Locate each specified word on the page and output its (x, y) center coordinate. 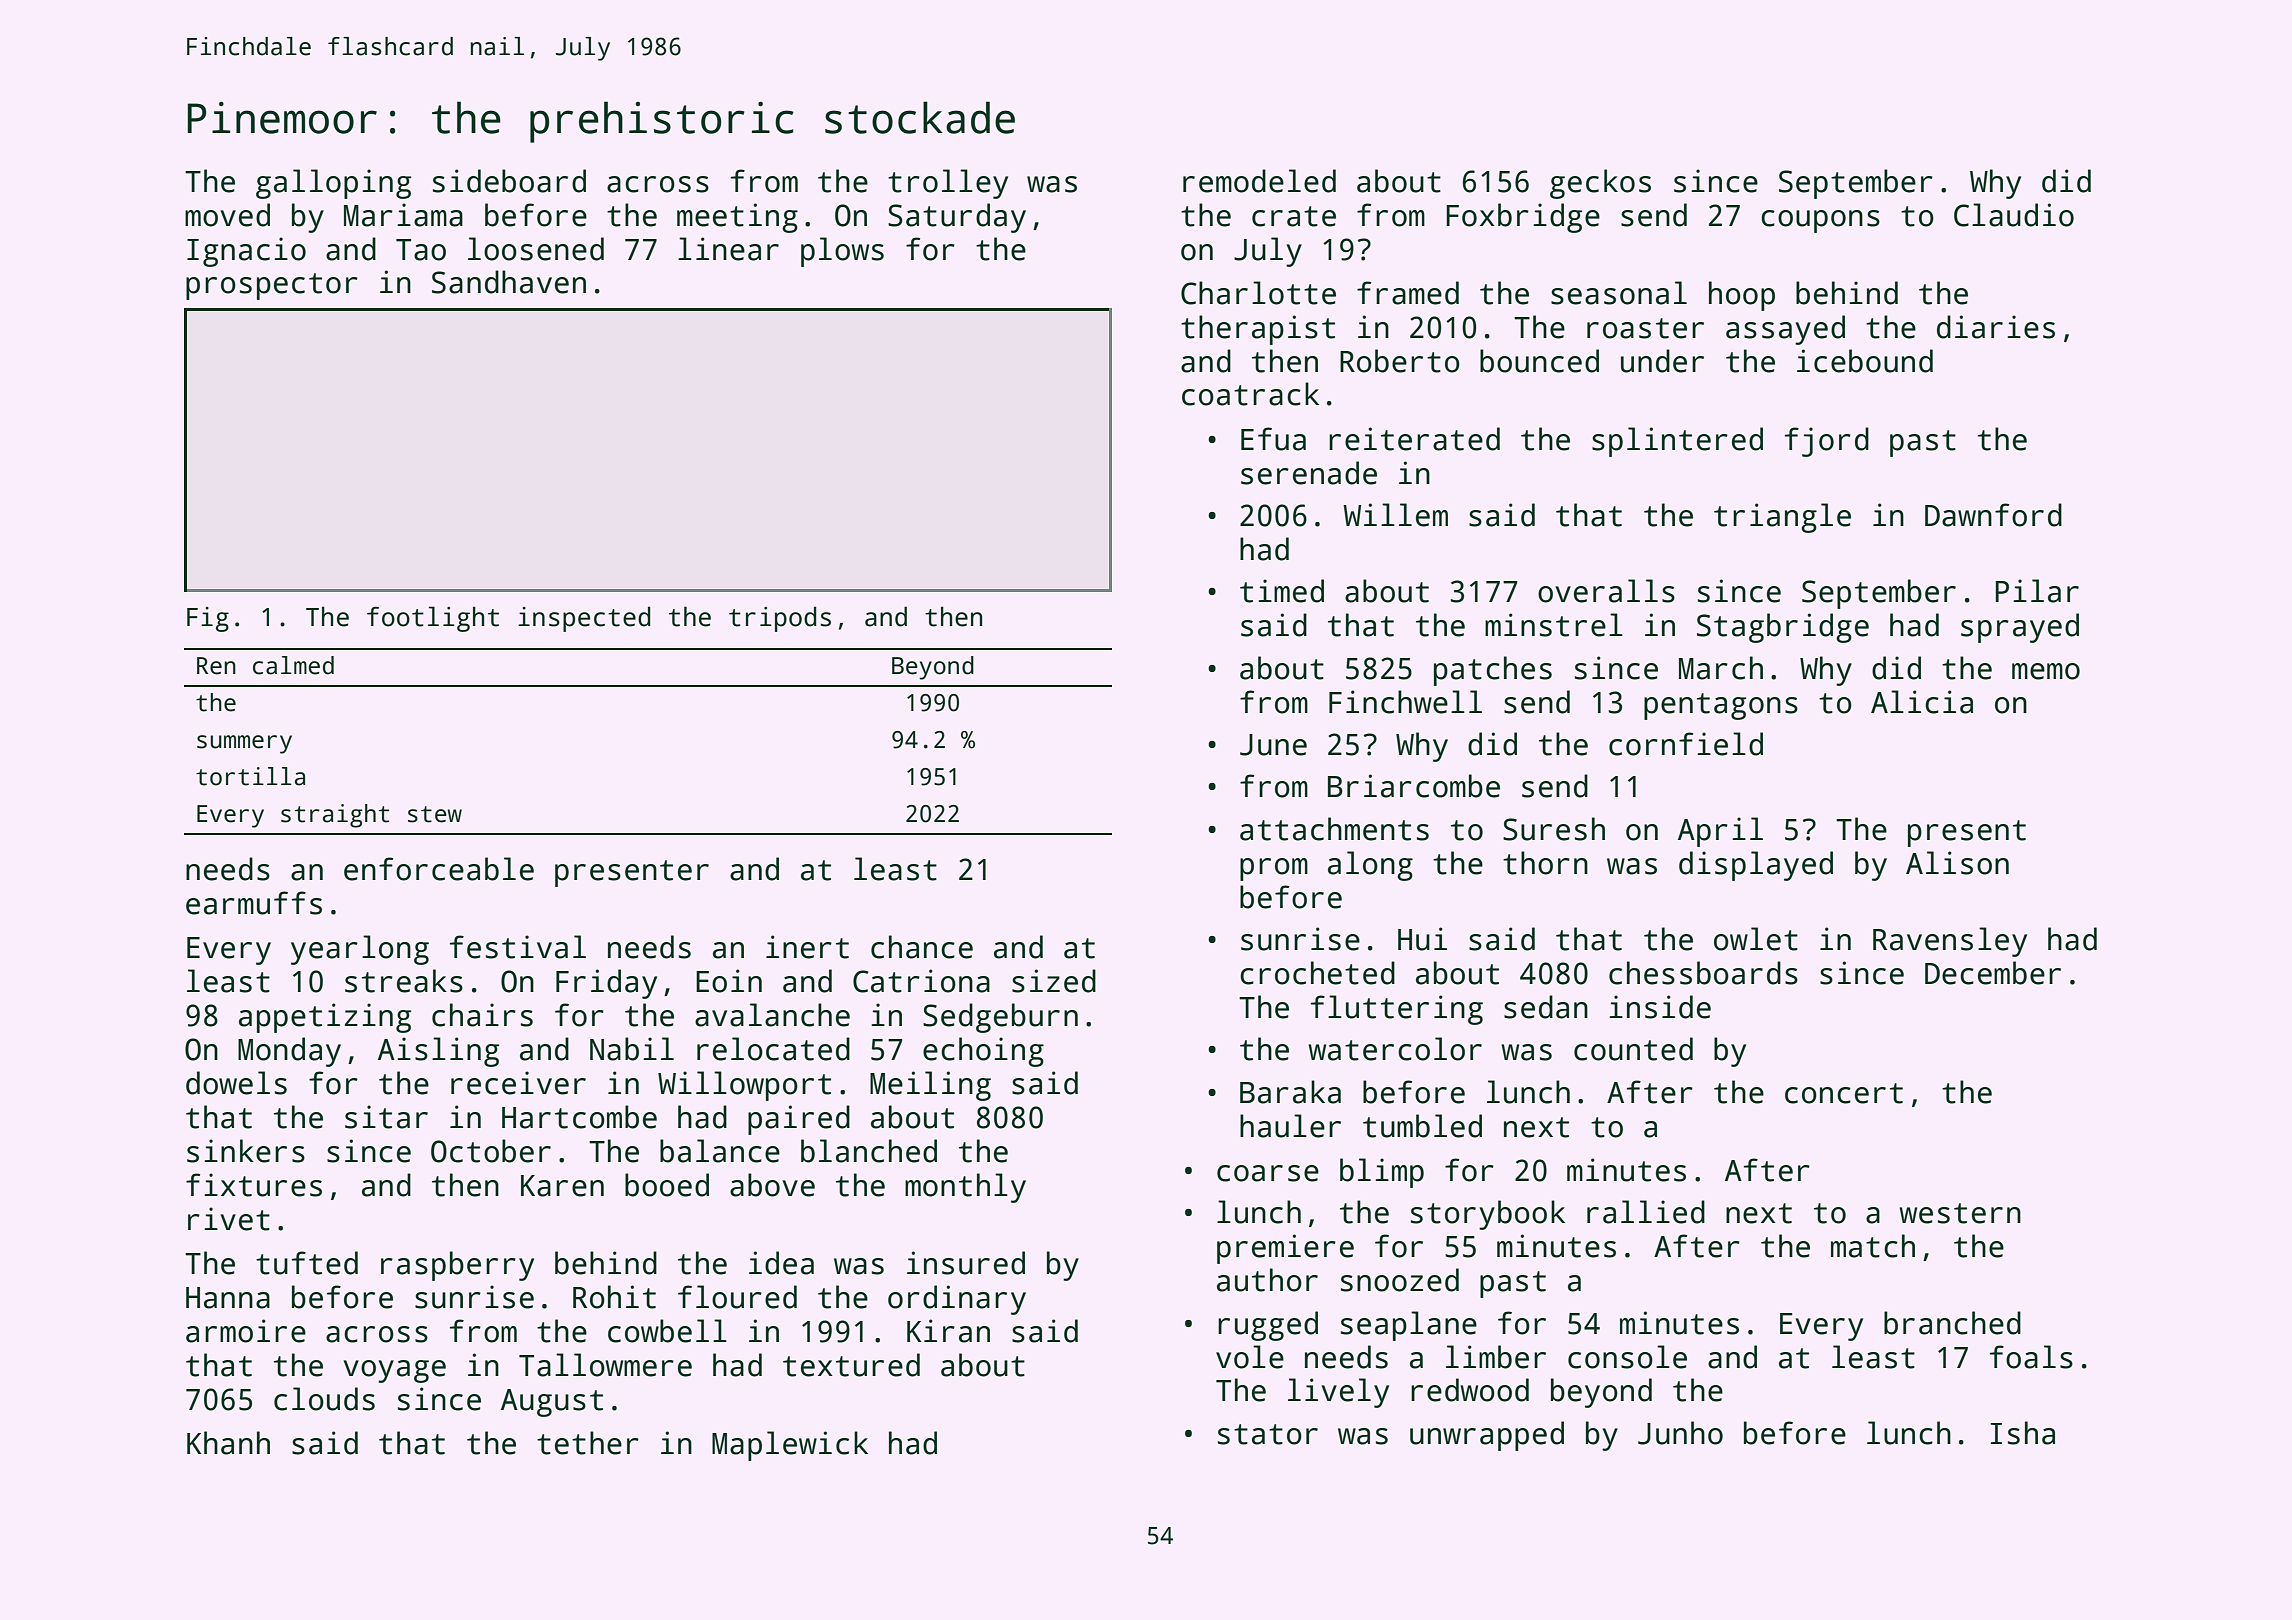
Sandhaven (509, 282)
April (1720, 832)
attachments (1334, 829)
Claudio (2014, 215)
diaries (1996, 327)
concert (1844, 1093)
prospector (272, 286)
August (552, 1403)
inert (807, 947)
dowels (236, 1083)
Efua (1273, 439)
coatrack (1250, 394)
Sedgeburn (1000, 1018)
